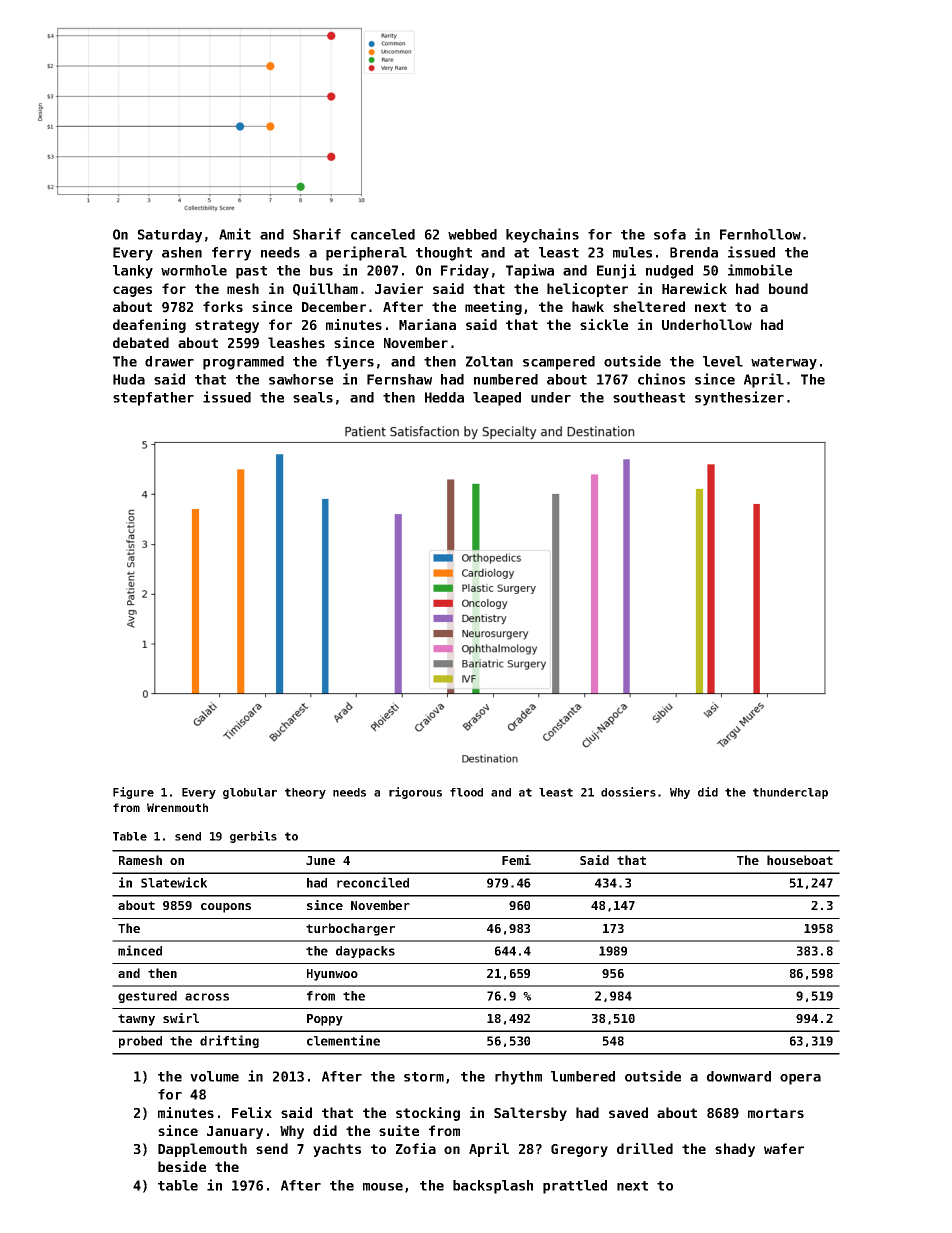 The width and height of the page is (952, 1233). Describe the element at coordinates (415, 793) in the page. I see `rigorous` at that location.
